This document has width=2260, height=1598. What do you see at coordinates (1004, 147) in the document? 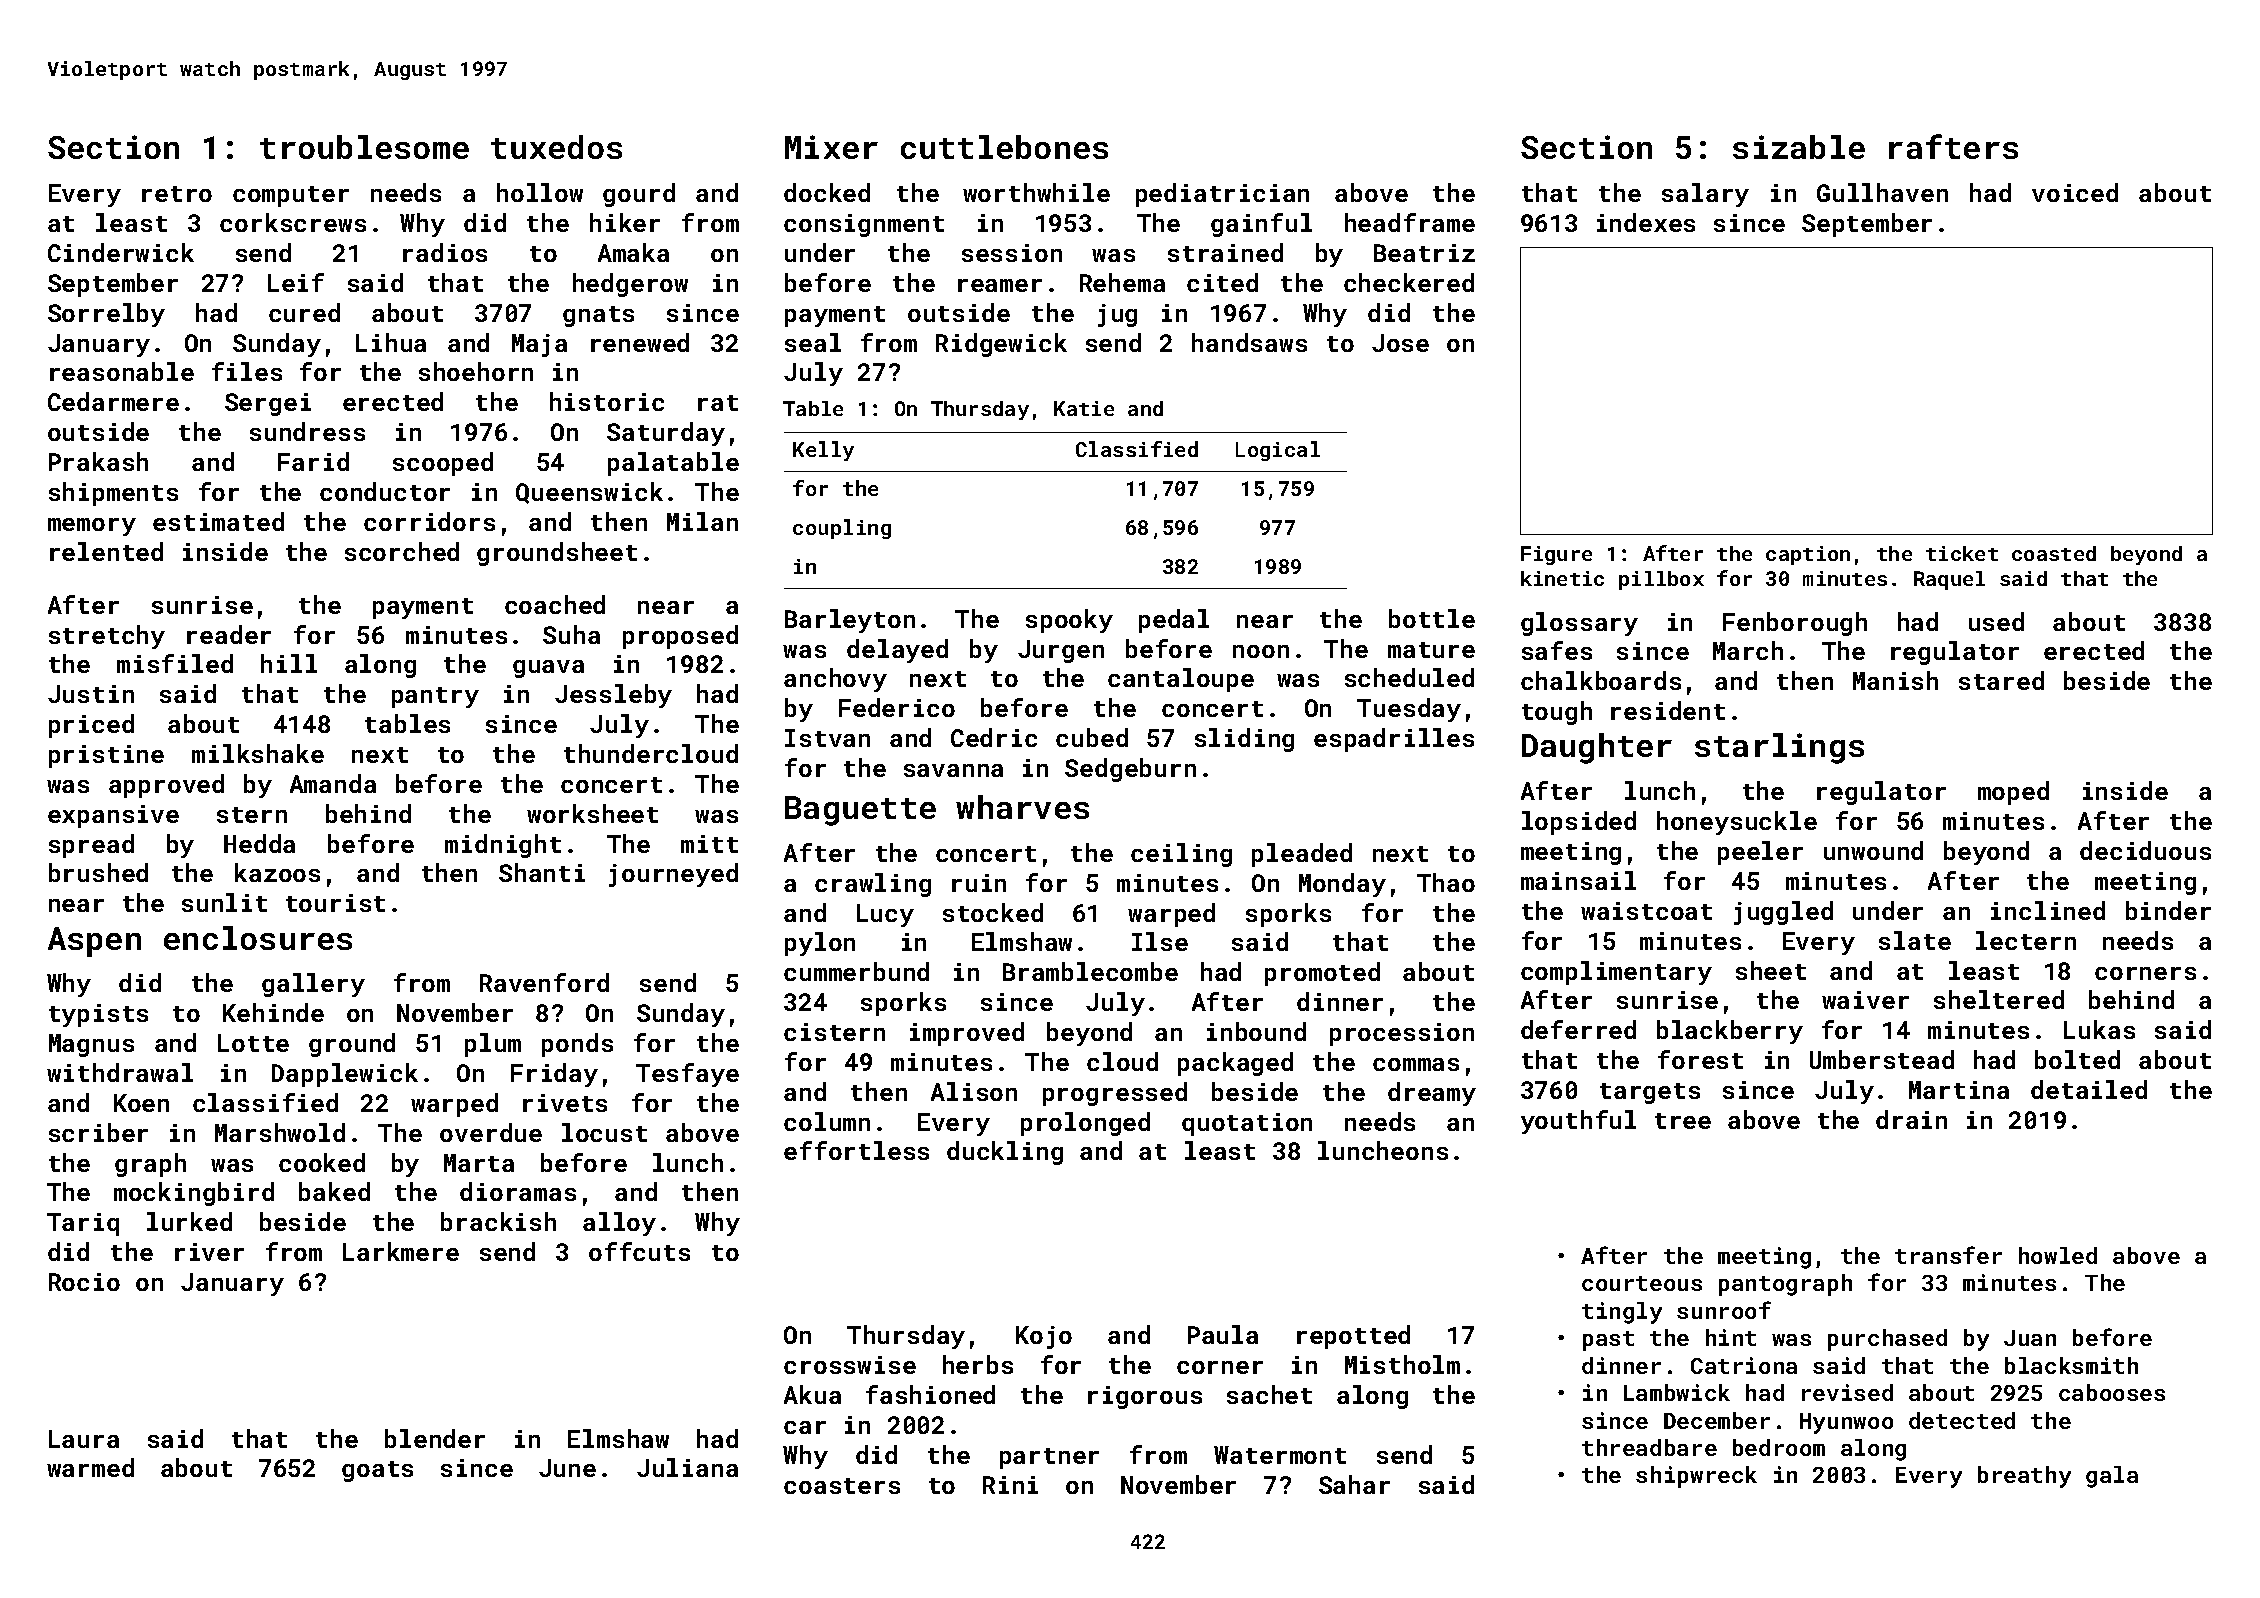
I see `cuttlebones` at bounding box center [1004, 147].
